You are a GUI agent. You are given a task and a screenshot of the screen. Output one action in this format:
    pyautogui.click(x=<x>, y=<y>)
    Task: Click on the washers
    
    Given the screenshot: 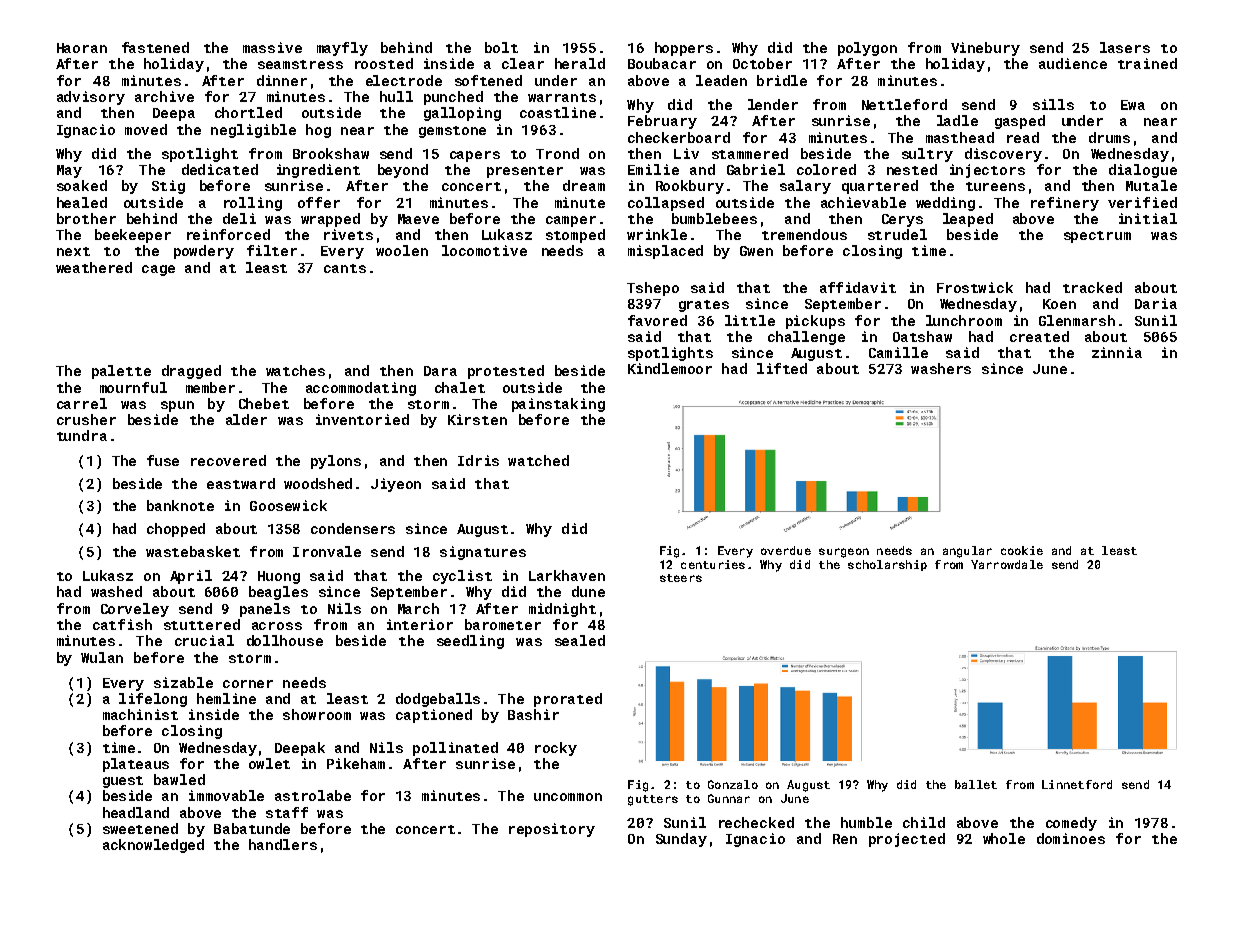 What is the action you would take?
    pyautogui.click(x=941, y=368)
